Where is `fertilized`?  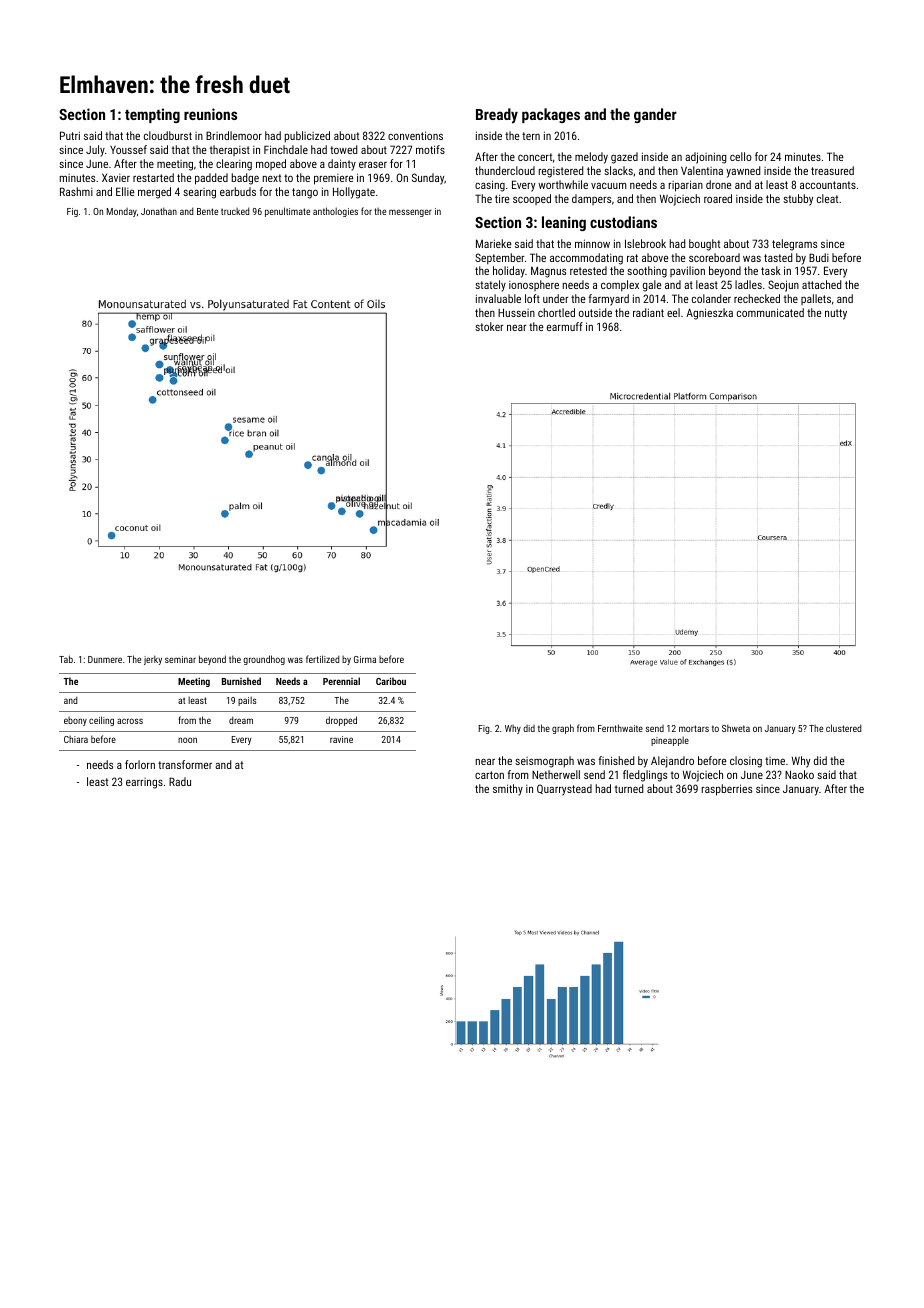
fertilized is located at coordinates (322, 659).
